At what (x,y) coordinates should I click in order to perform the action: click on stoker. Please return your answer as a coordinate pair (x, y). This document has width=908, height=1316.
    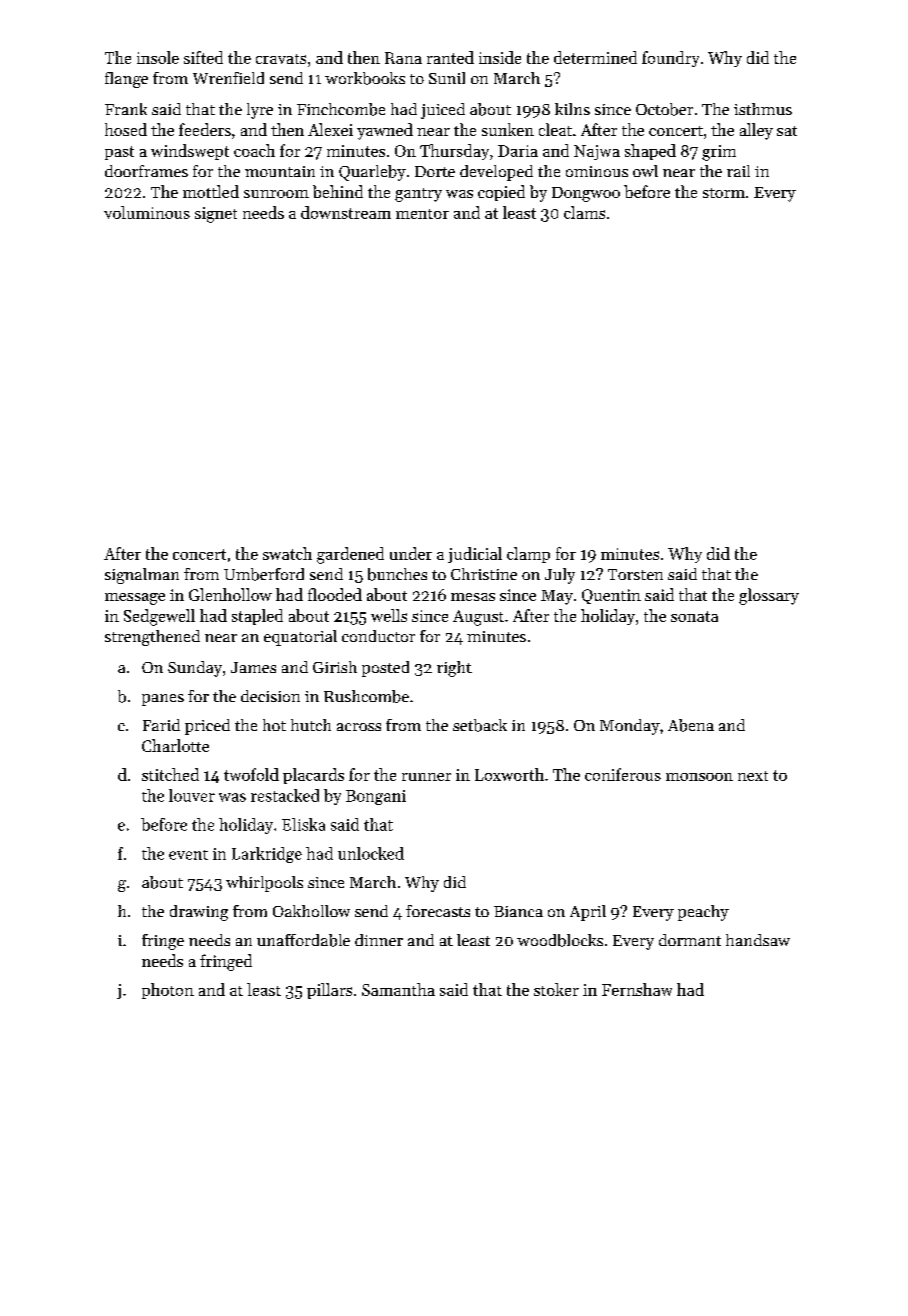
    Looking at the image, I should click on (556, 989).
